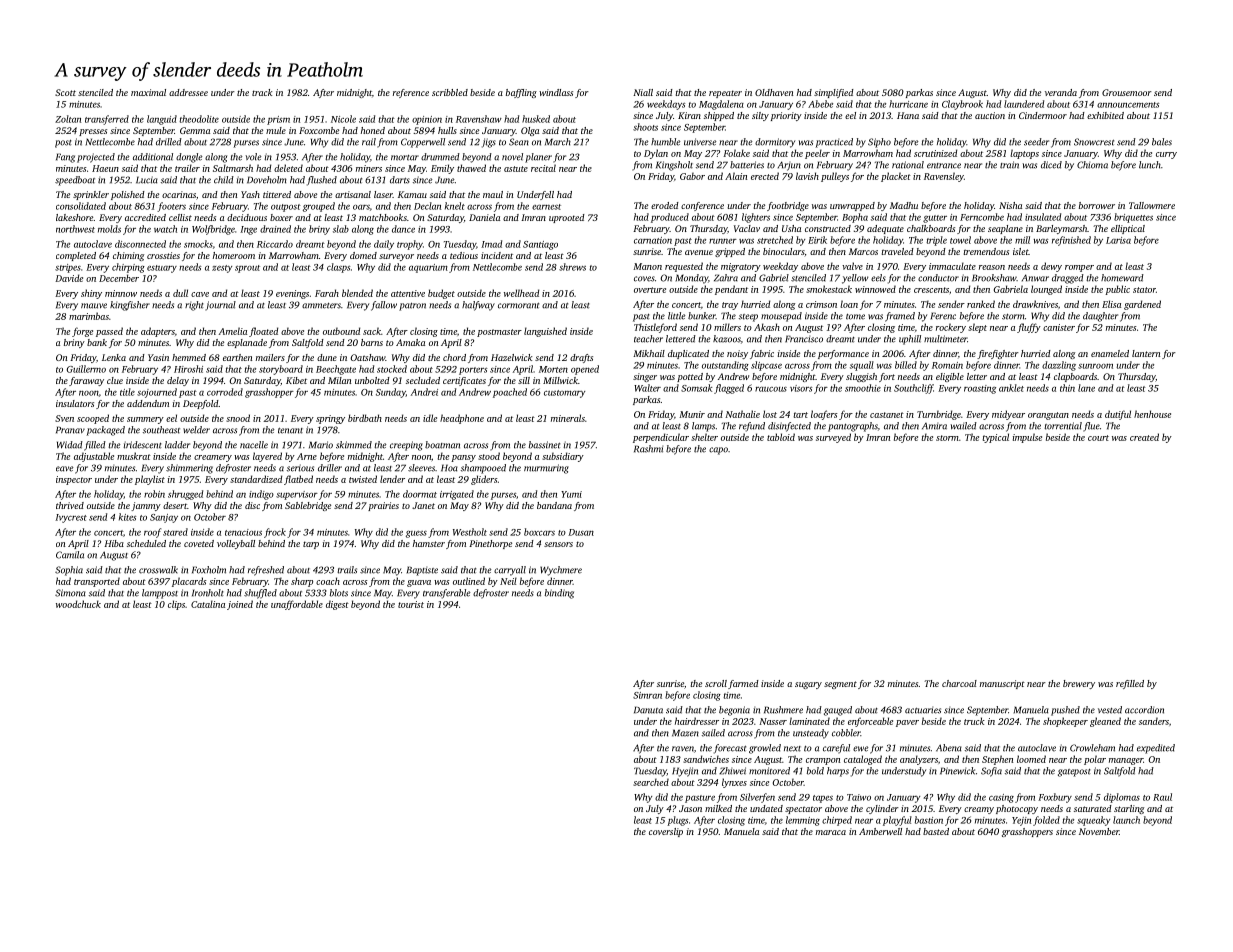 Image resolution: width=1233 pixels, height=952 pixels. Describe the element at coordinates (145, 420) in the screenshot. I see `summery` at that location.
